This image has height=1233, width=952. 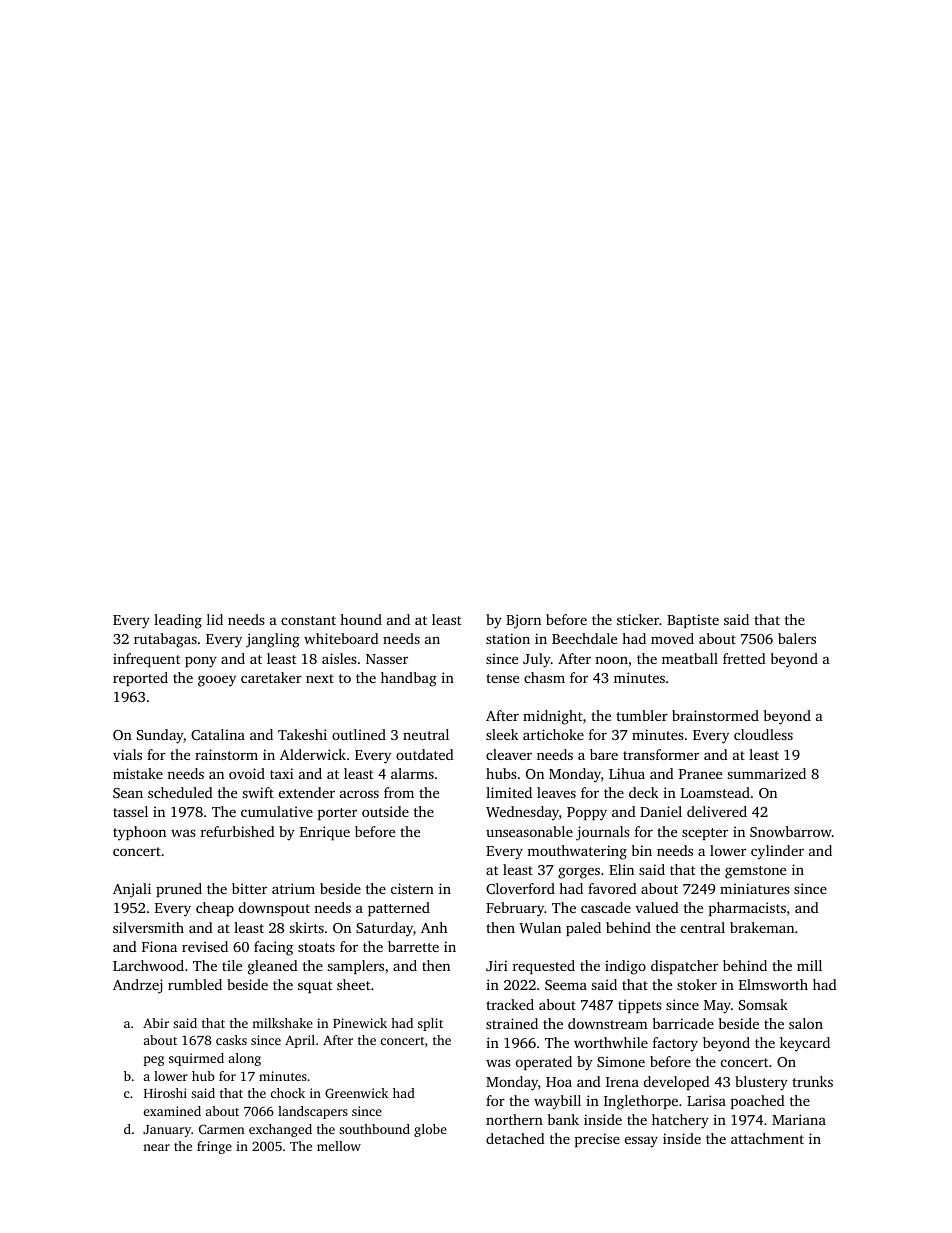 What do you see at coordinates (412, 888) in the image?
I see `cistern` at bounding box center [412, 888].
